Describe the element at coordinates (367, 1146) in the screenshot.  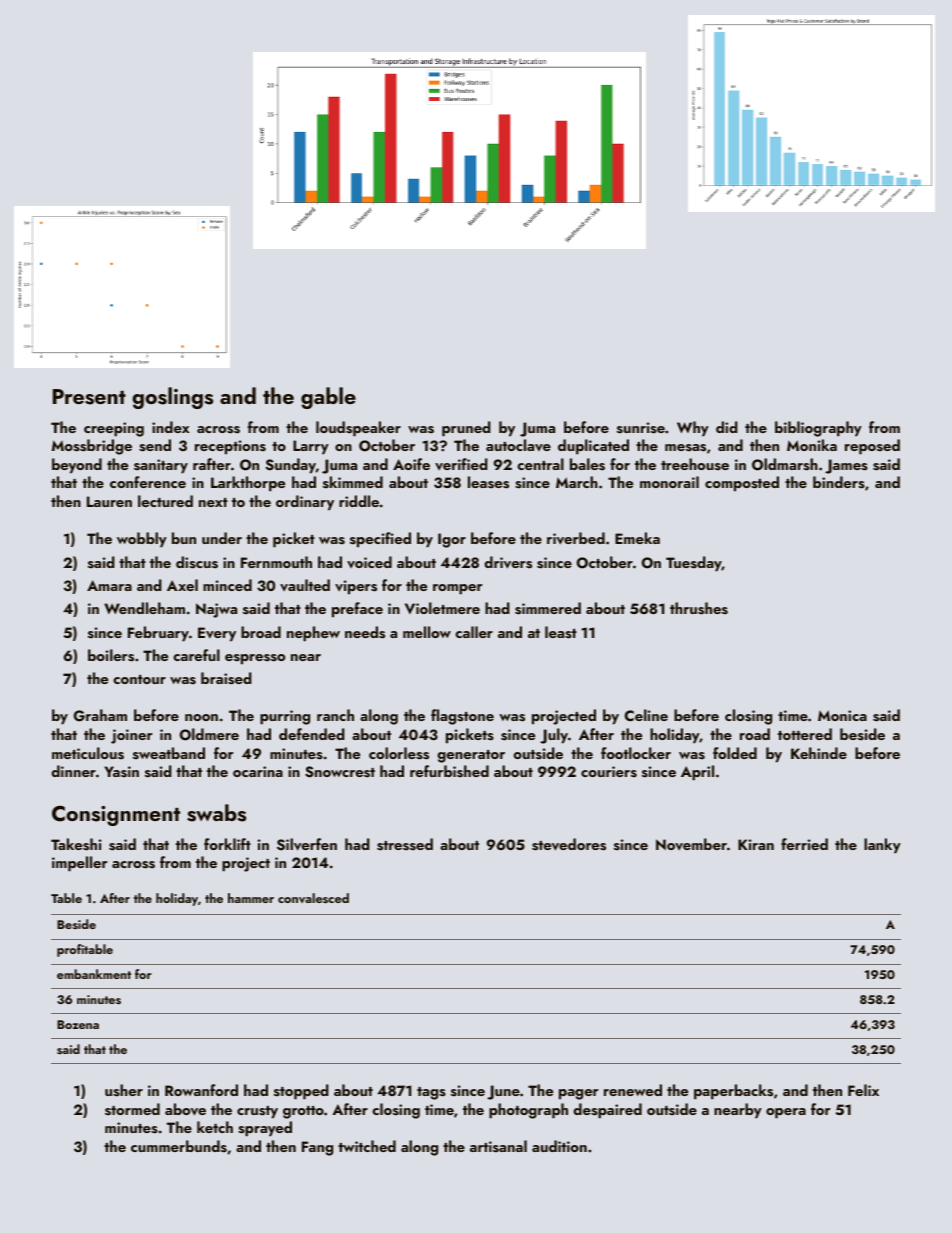
I see `twitched` at that location.
